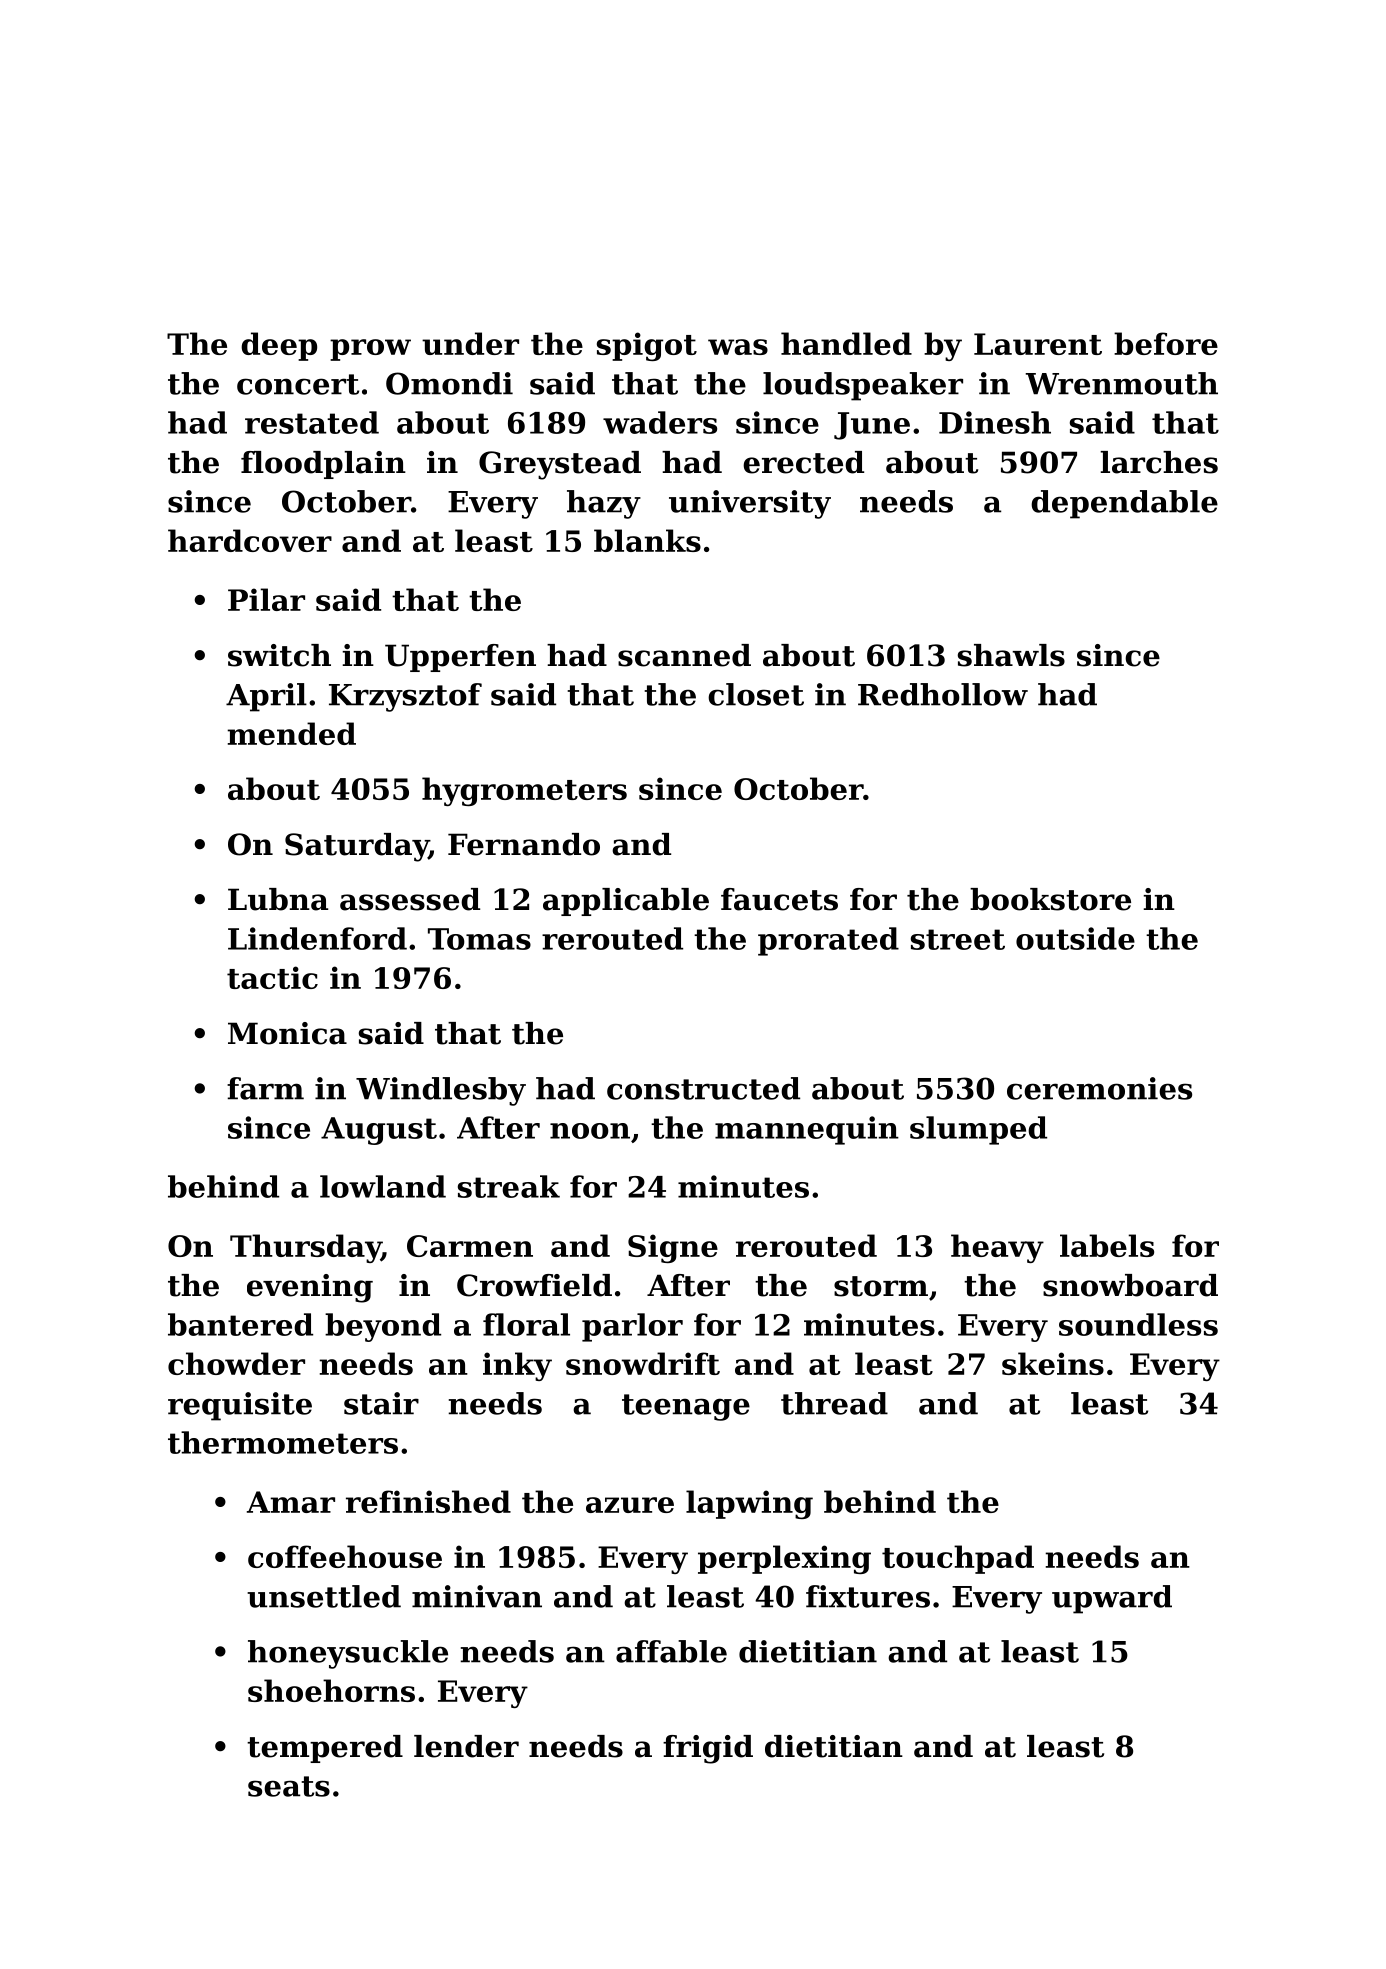  Describe the element at coordinates (534, 1285) in the screenshot. I see `Crowfield` at that location.
